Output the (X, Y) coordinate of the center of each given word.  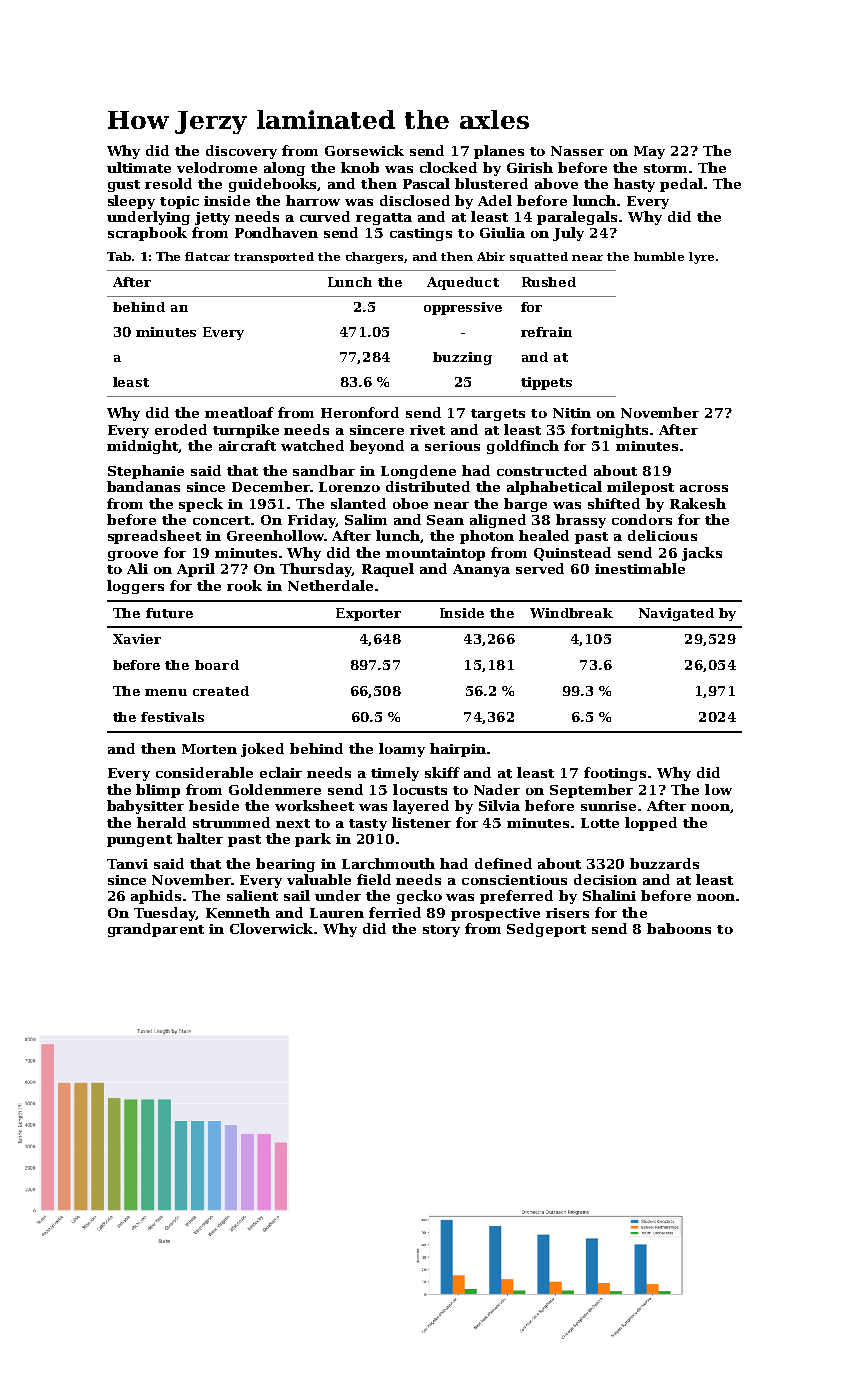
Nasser (577, 151)
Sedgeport (546, 930)
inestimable (640, 568)
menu (166, 692)
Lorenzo (349, 487)
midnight (142, 447)
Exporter (368, 614)
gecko (419, 897)
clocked (448, 167)
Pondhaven (276, 232)
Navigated (676, 614)
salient (252, 895)
